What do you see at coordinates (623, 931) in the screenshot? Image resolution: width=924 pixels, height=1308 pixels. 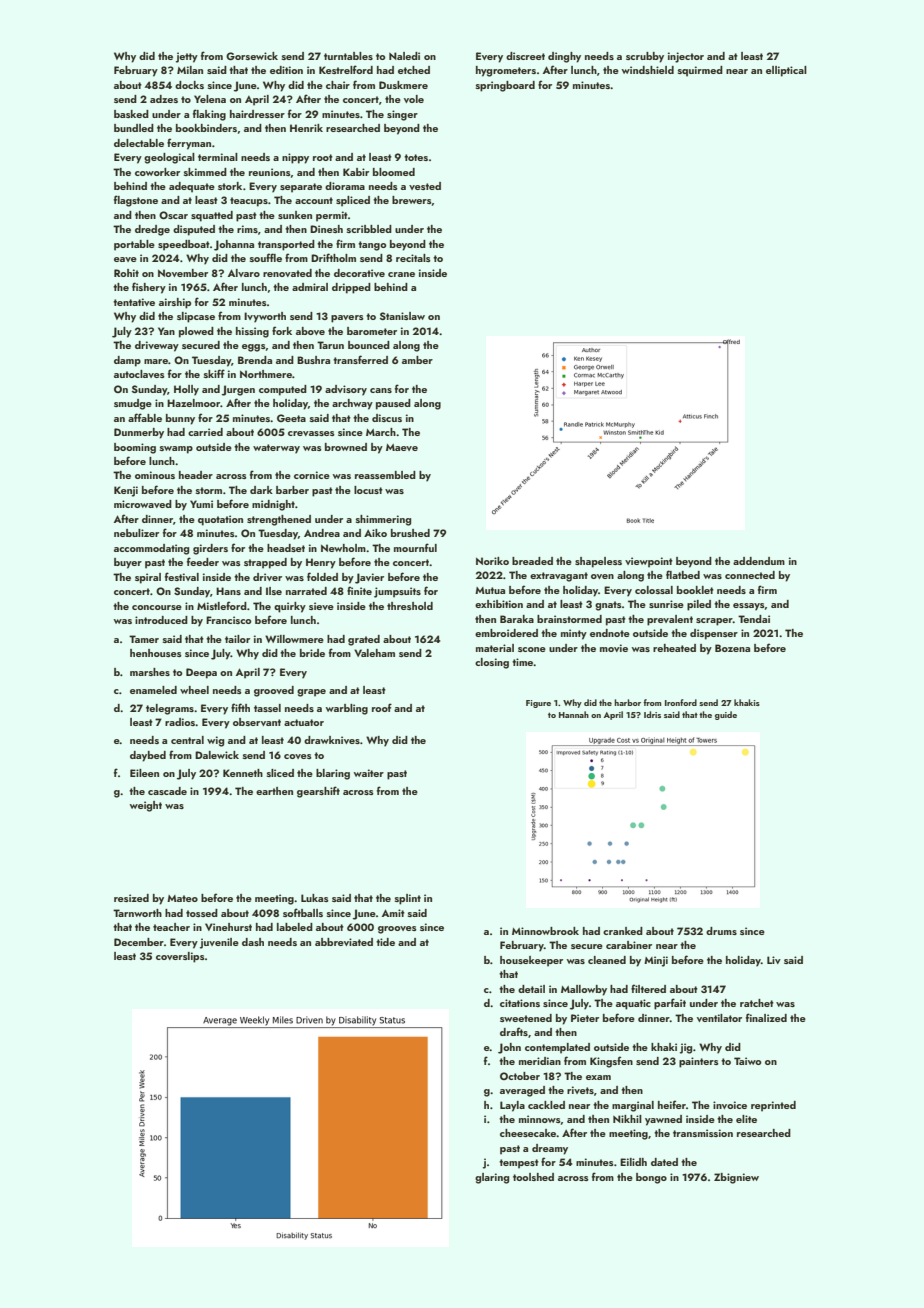 I see `cranked` at bounding box center [623, 931].
